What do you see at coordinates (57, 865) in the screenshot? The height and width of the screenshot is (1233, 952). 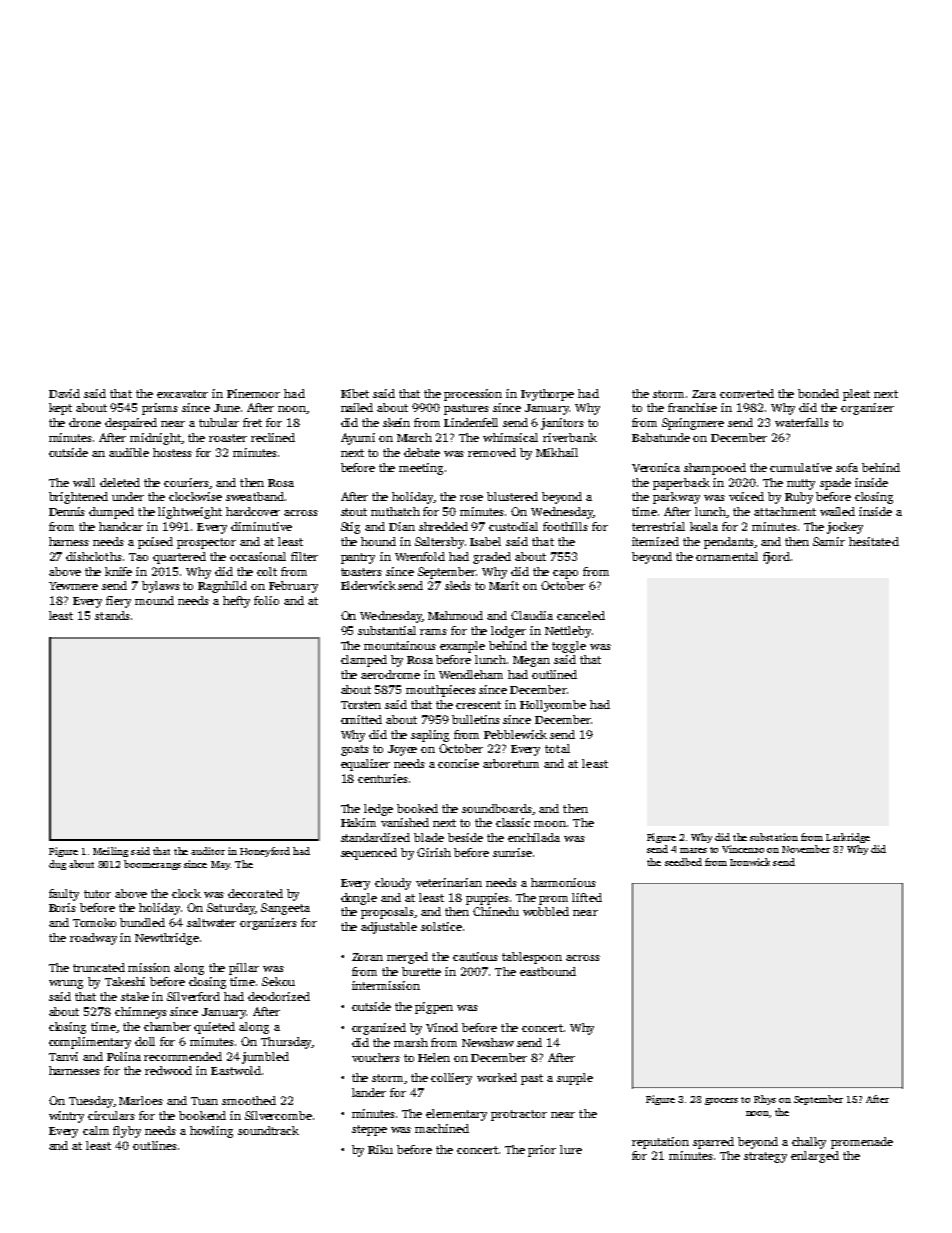 I see `dug` at bounding box center [57, 865].
